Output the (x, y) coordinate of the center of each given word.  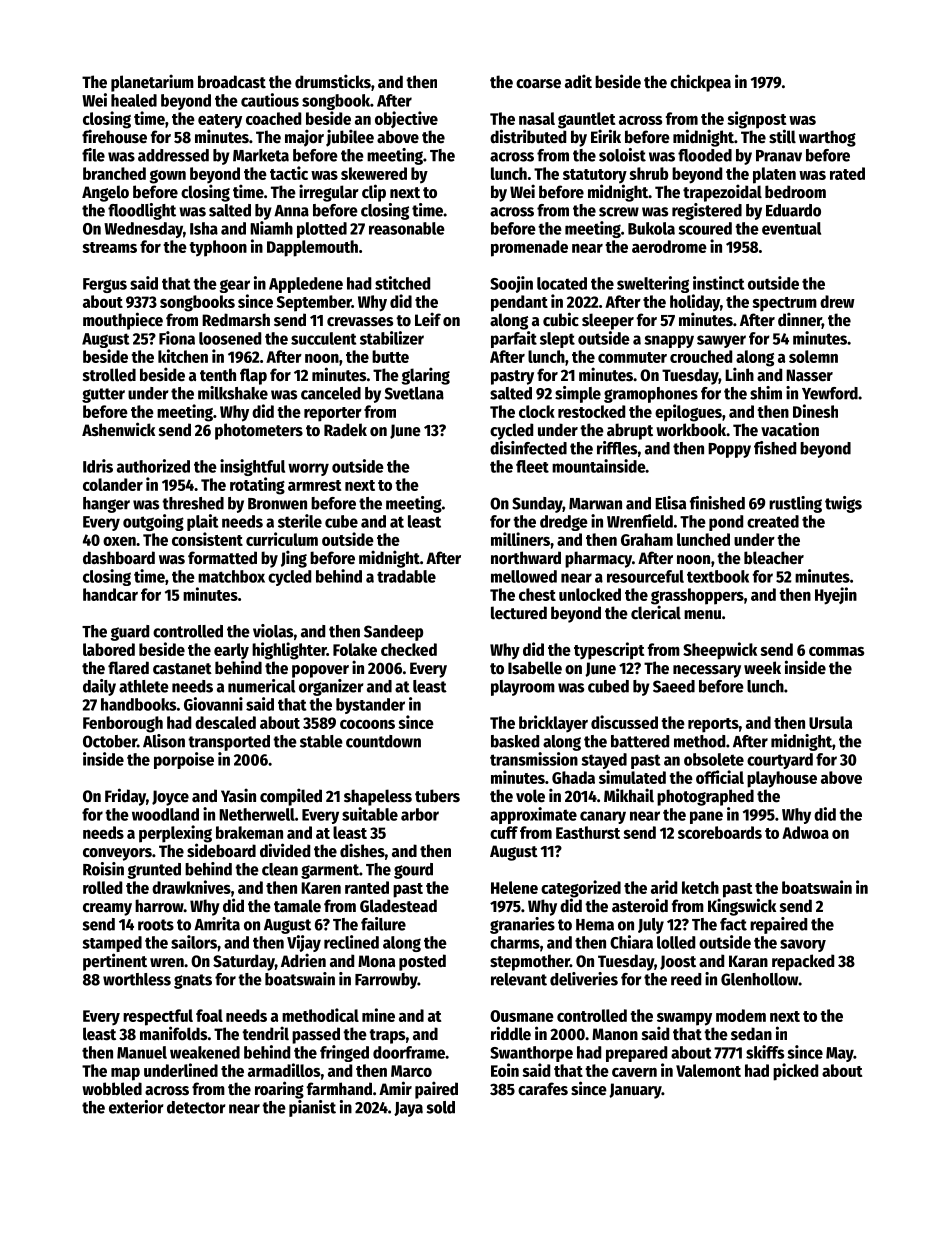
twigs (843, 504)
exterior (136, 1107)
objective (406, 119)
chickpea (700, 83)
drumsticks (333, 81)
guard (129, 633)
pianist (312, 1108)
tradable (406, 576)
